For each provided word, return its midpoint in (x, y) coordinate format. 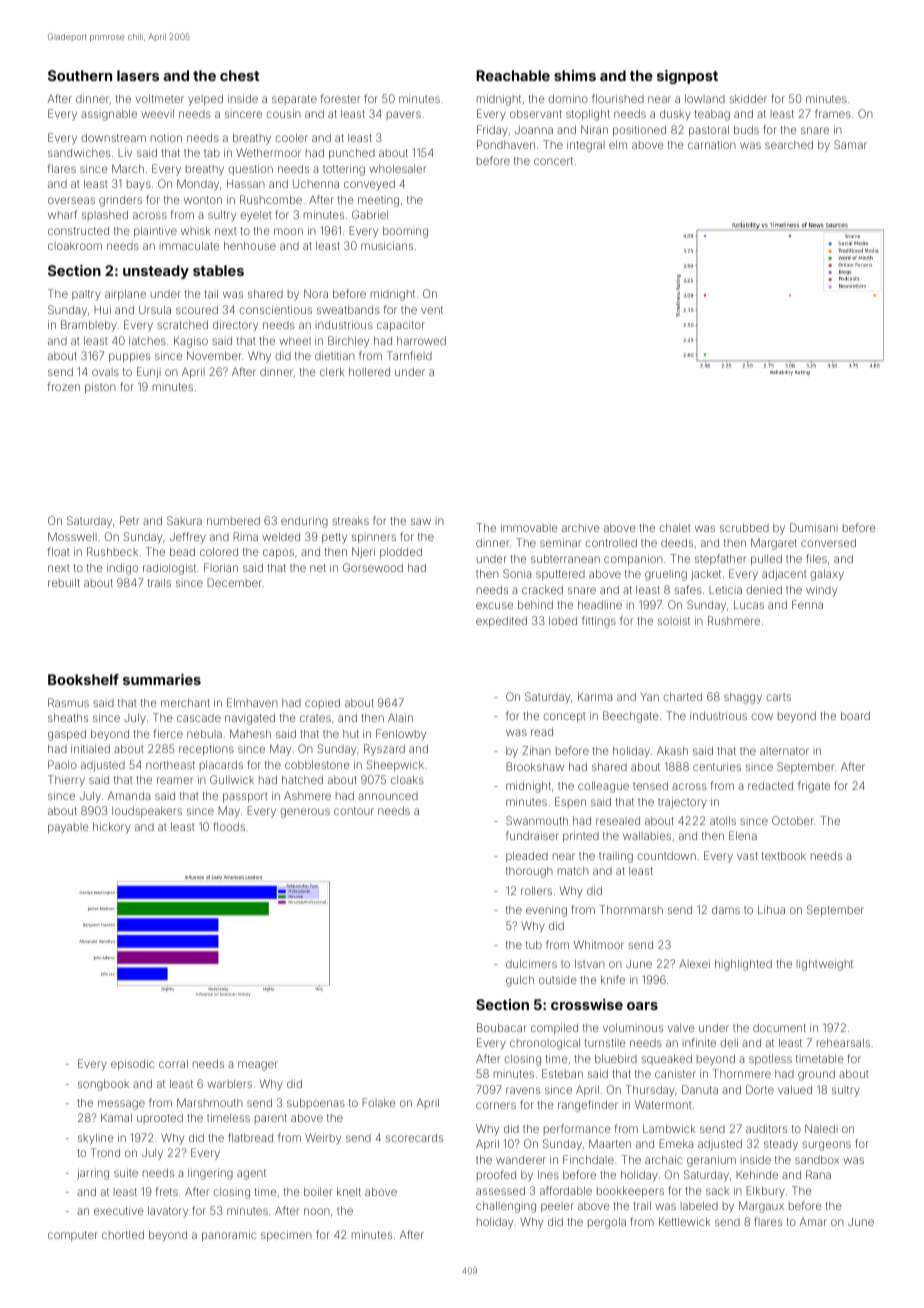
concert (553, 161)
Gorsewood (373, 567)
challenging (506, 1207)
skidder (748, 98)
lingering (210, 1174)
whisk (195, 230)
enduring (304, 522)
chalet (675, 527)
